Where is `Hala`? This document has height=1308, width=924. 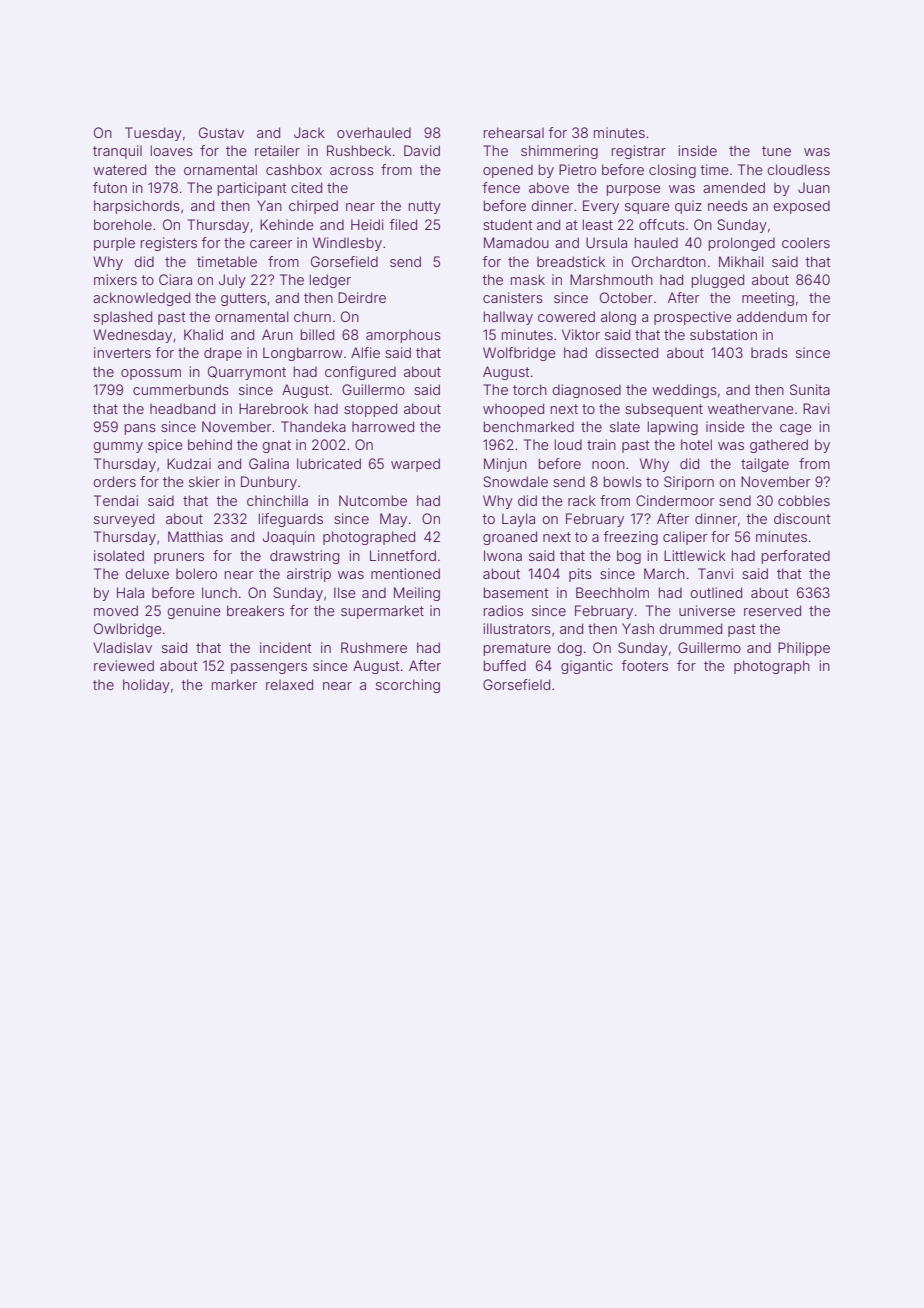
Hala is located at coordinates (130, 592).
